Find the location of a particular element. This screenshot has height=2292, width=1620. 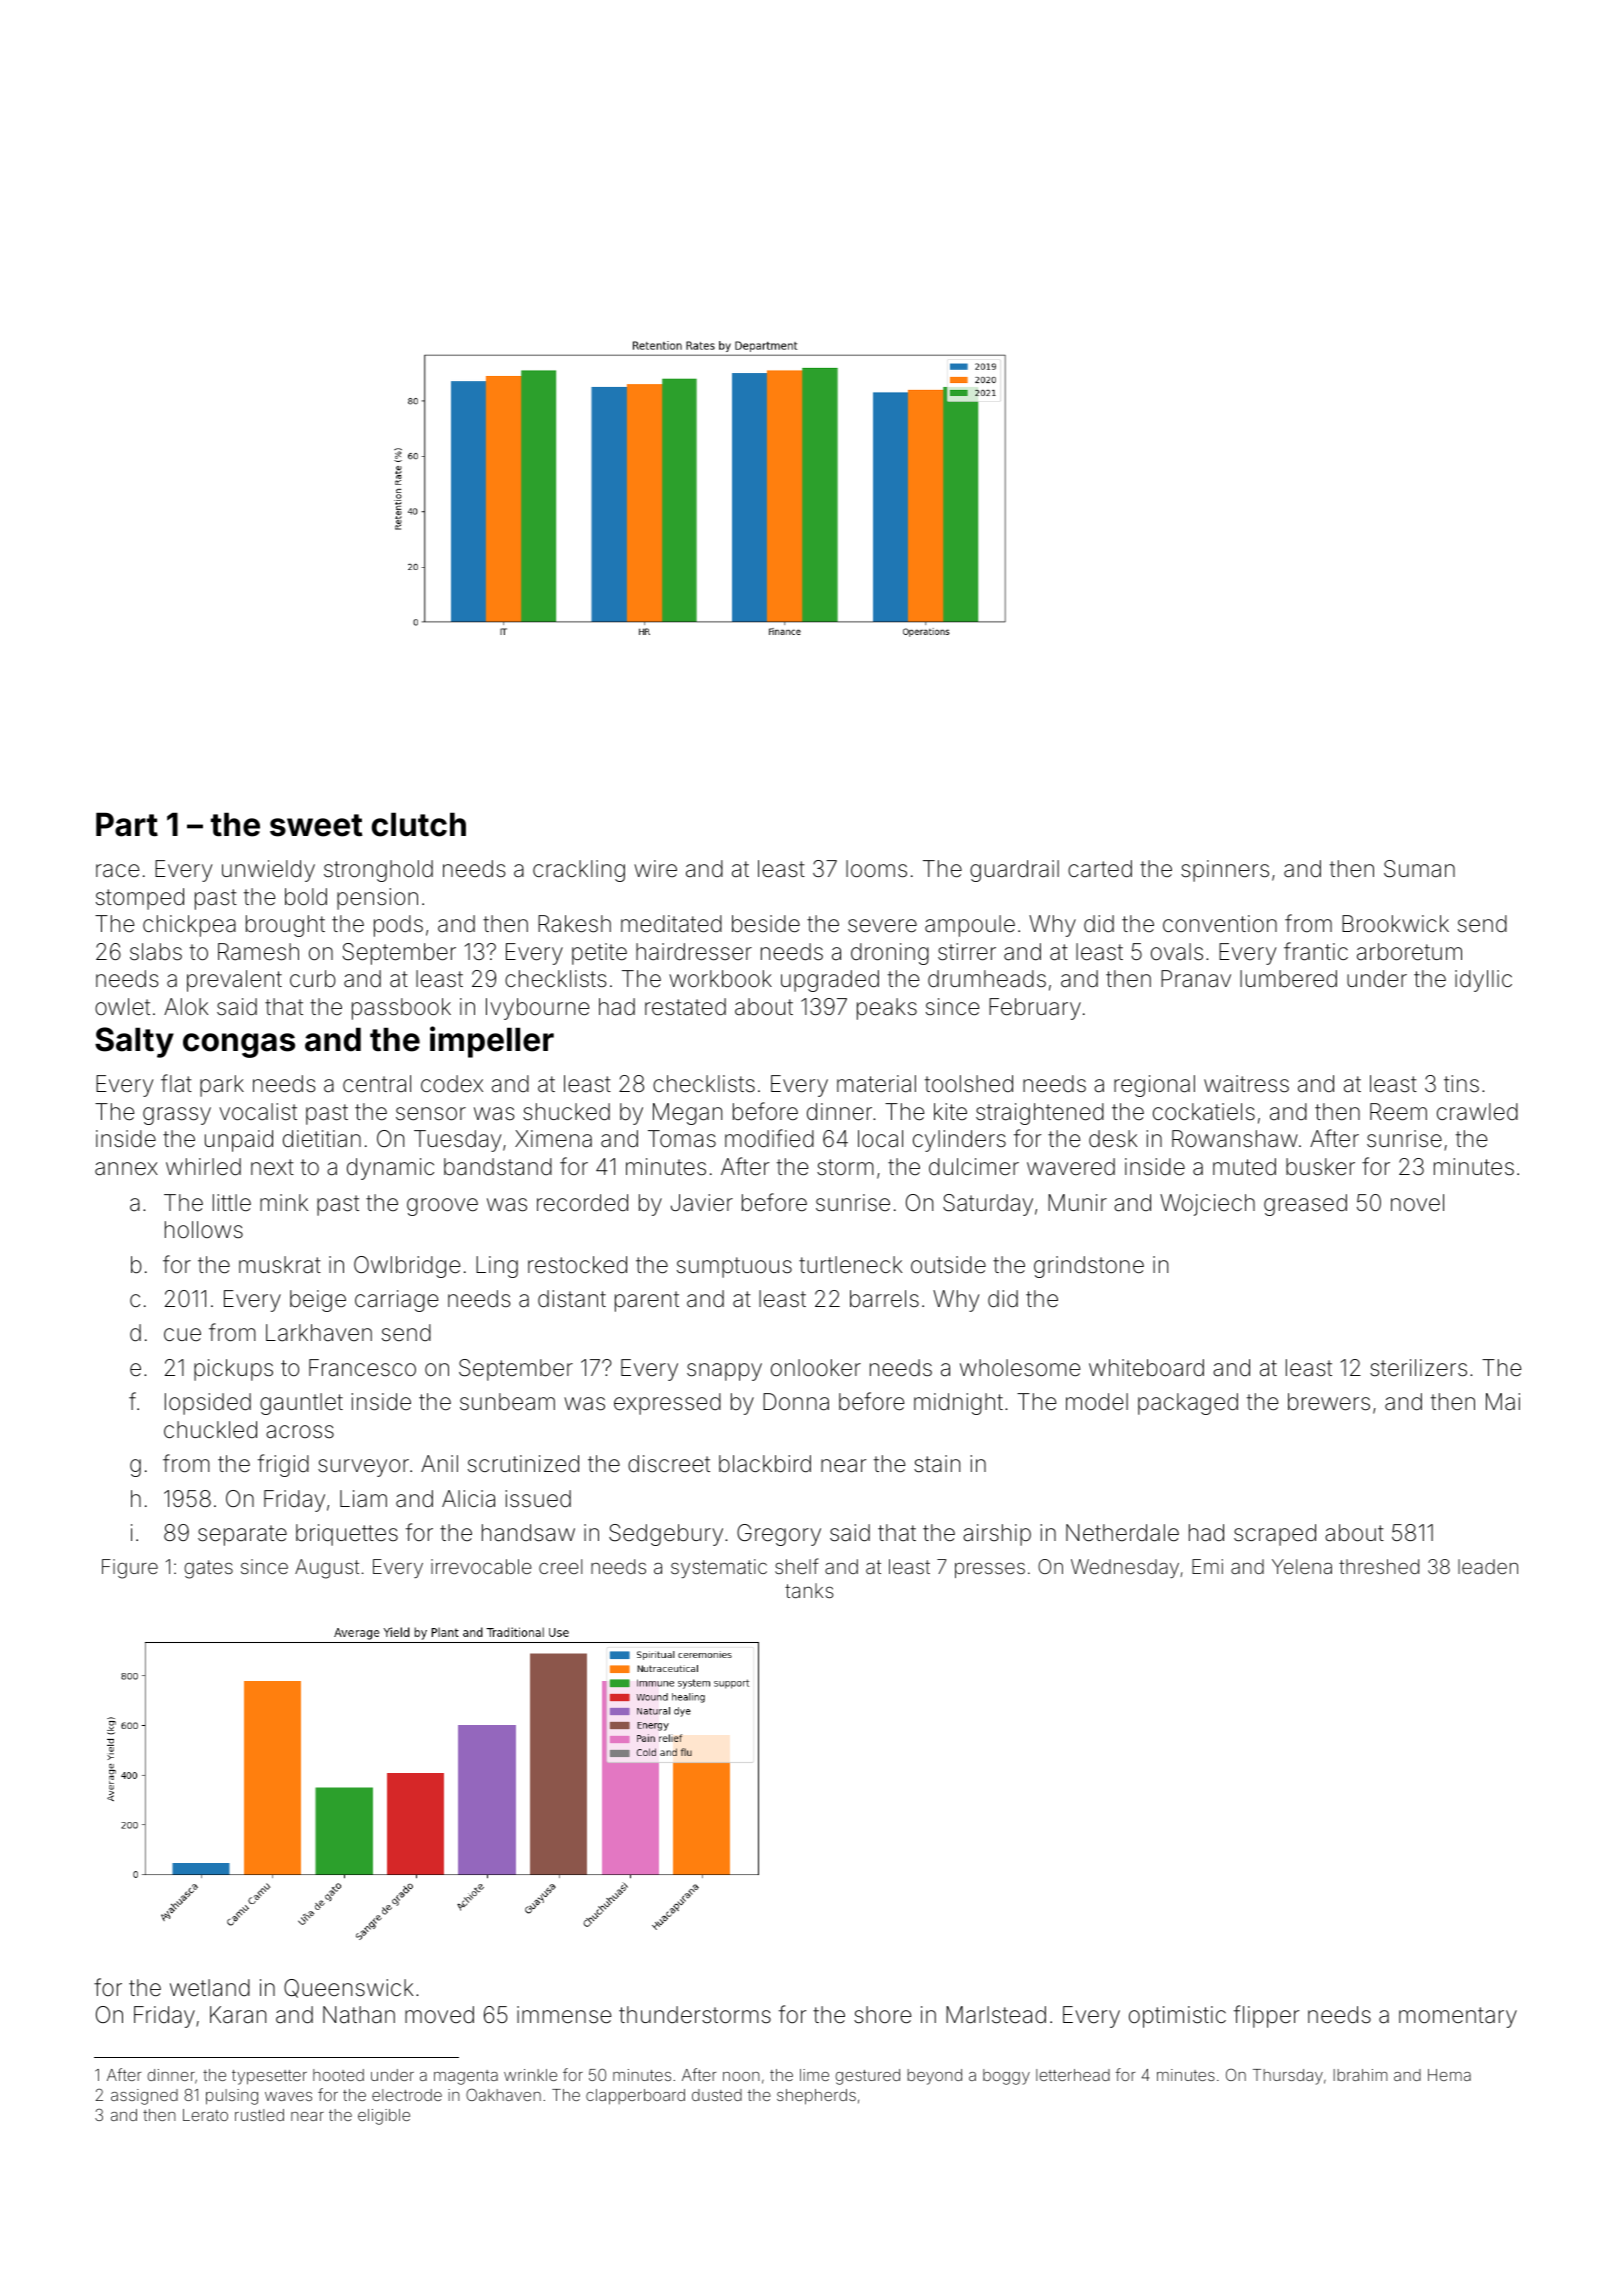

clapperboard is located at coordinates (635, 2097).
